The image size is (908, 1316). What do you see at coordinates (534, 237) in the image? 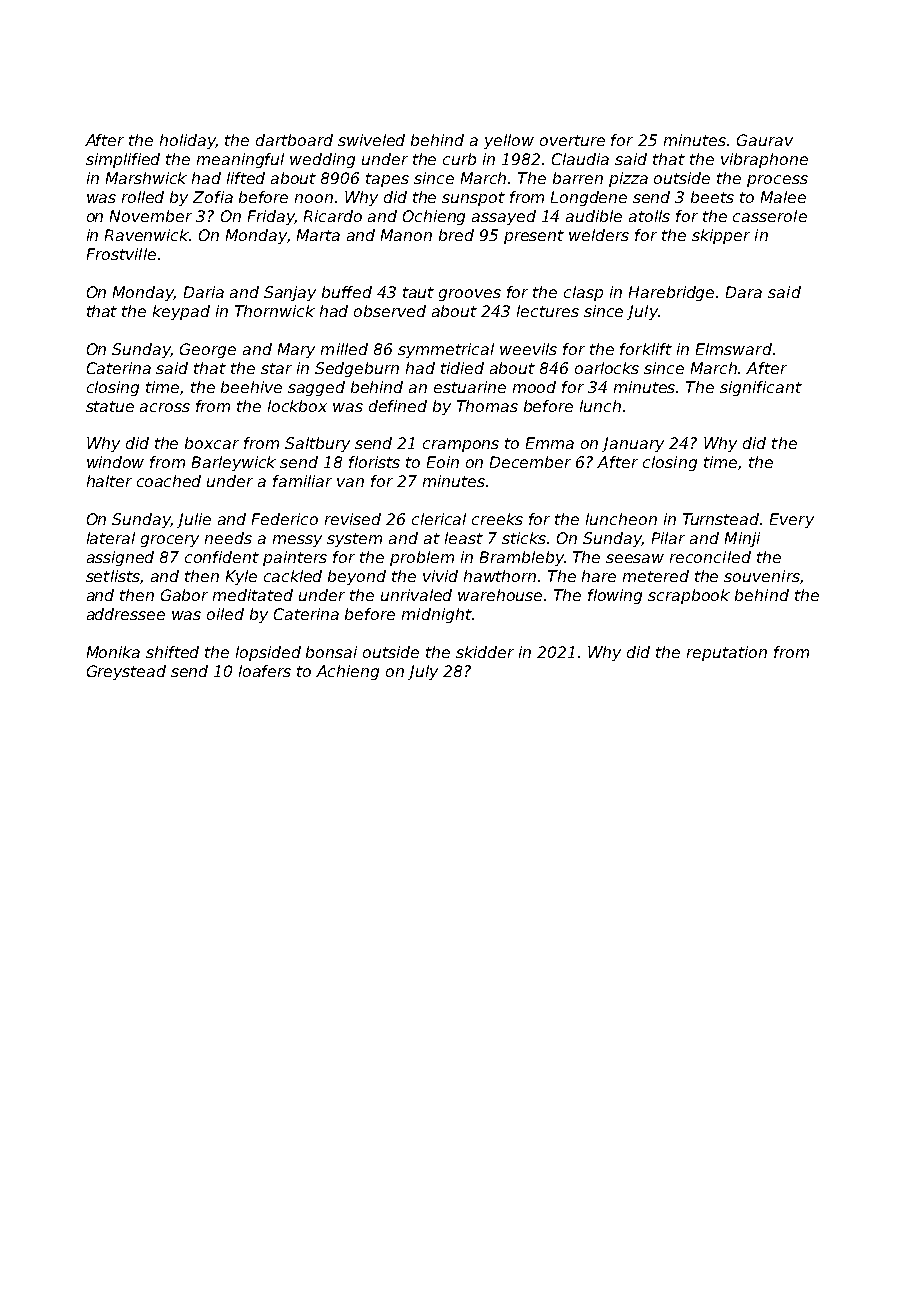
I see `present` at bounding box center [534, 237].
